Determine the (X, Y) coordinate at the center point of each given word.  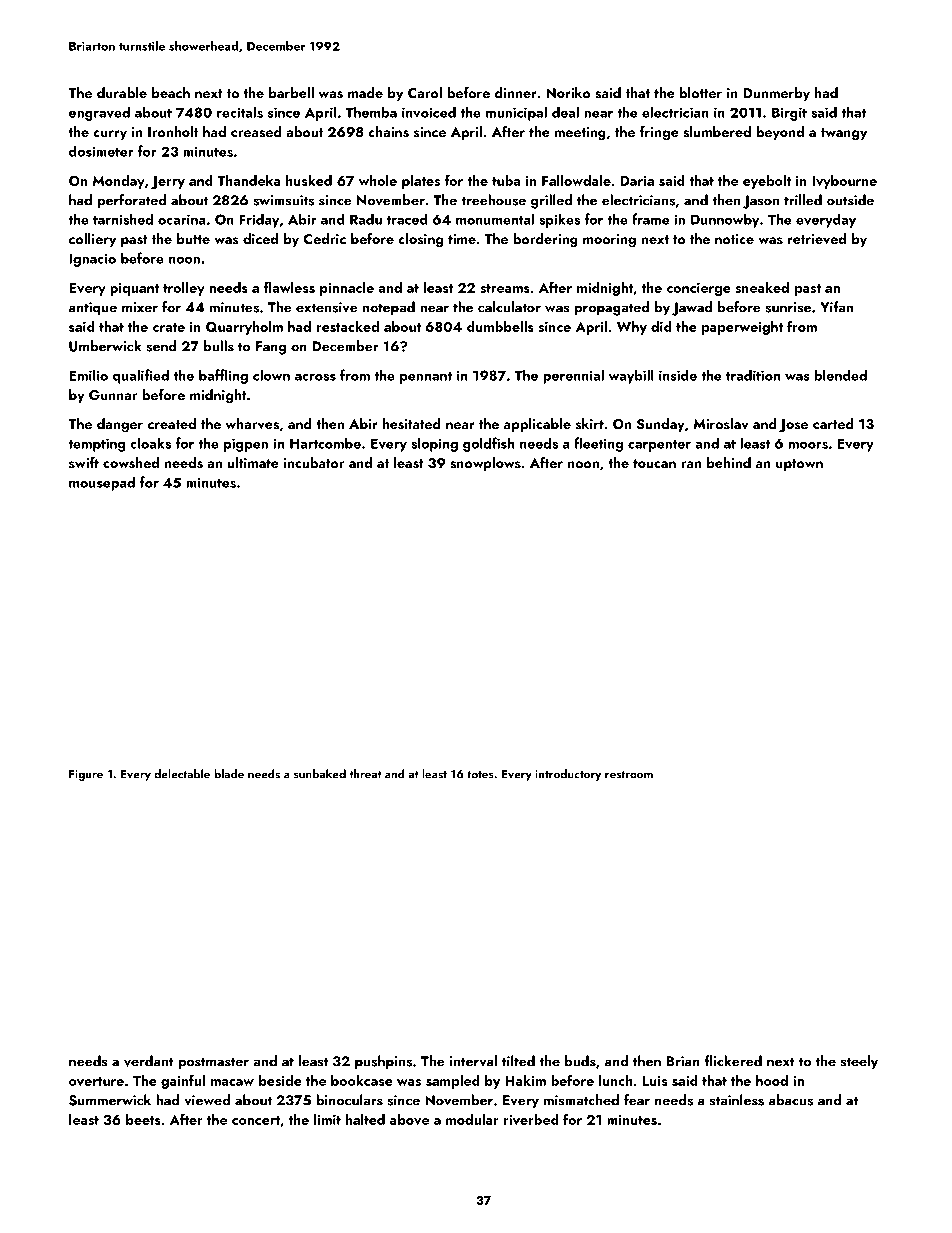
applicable (537, 425)
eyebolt (767, 182)
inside (678, 375)
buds (580, 1061)
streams (505, 288)
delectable (182, 774)
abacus (791, 1100)
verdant (149, 1061)
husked (309, 180)
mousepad (102, 483)
